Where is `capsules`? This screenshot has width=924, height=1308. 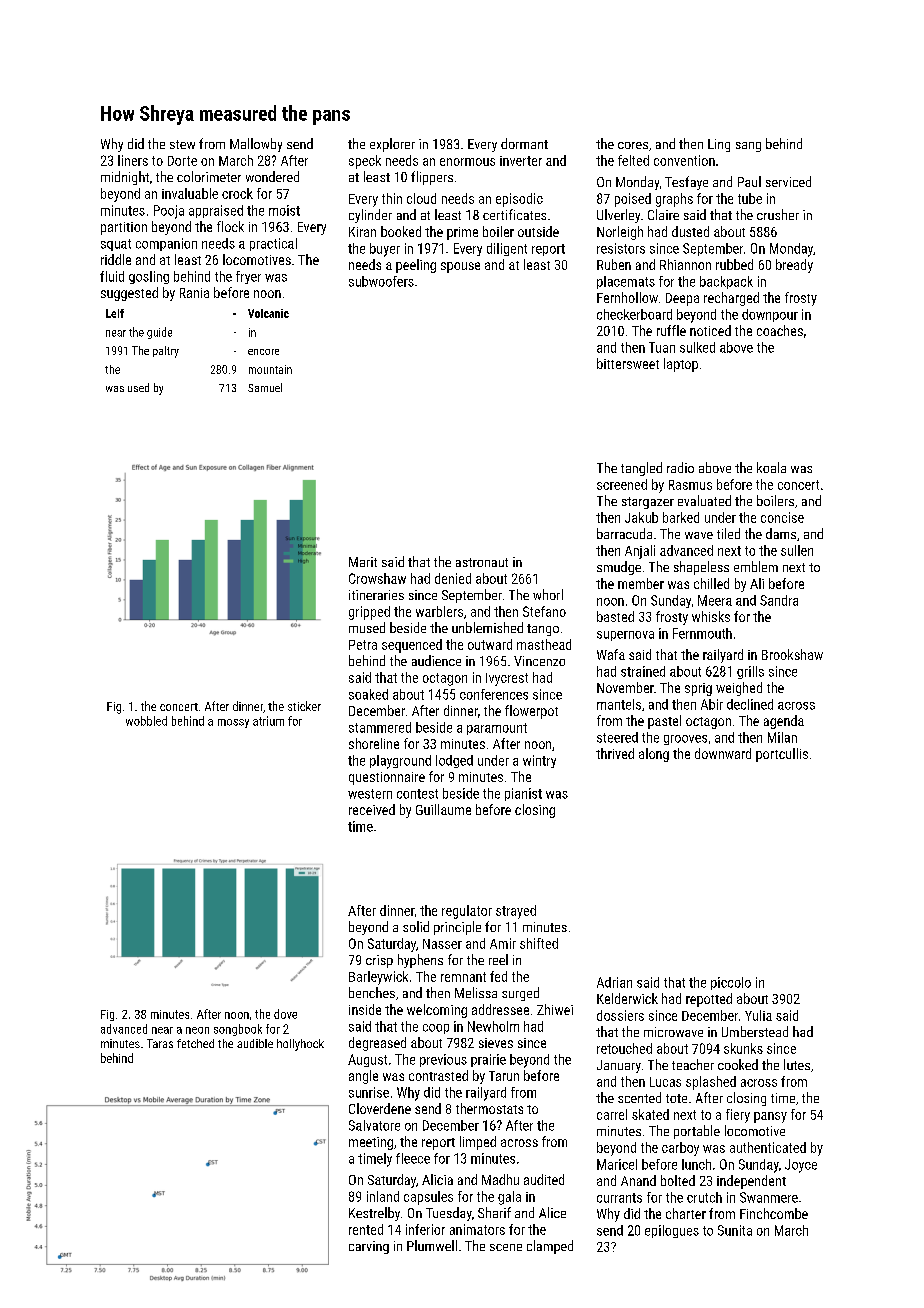 capsules is located at coordinates (428, 1198).
